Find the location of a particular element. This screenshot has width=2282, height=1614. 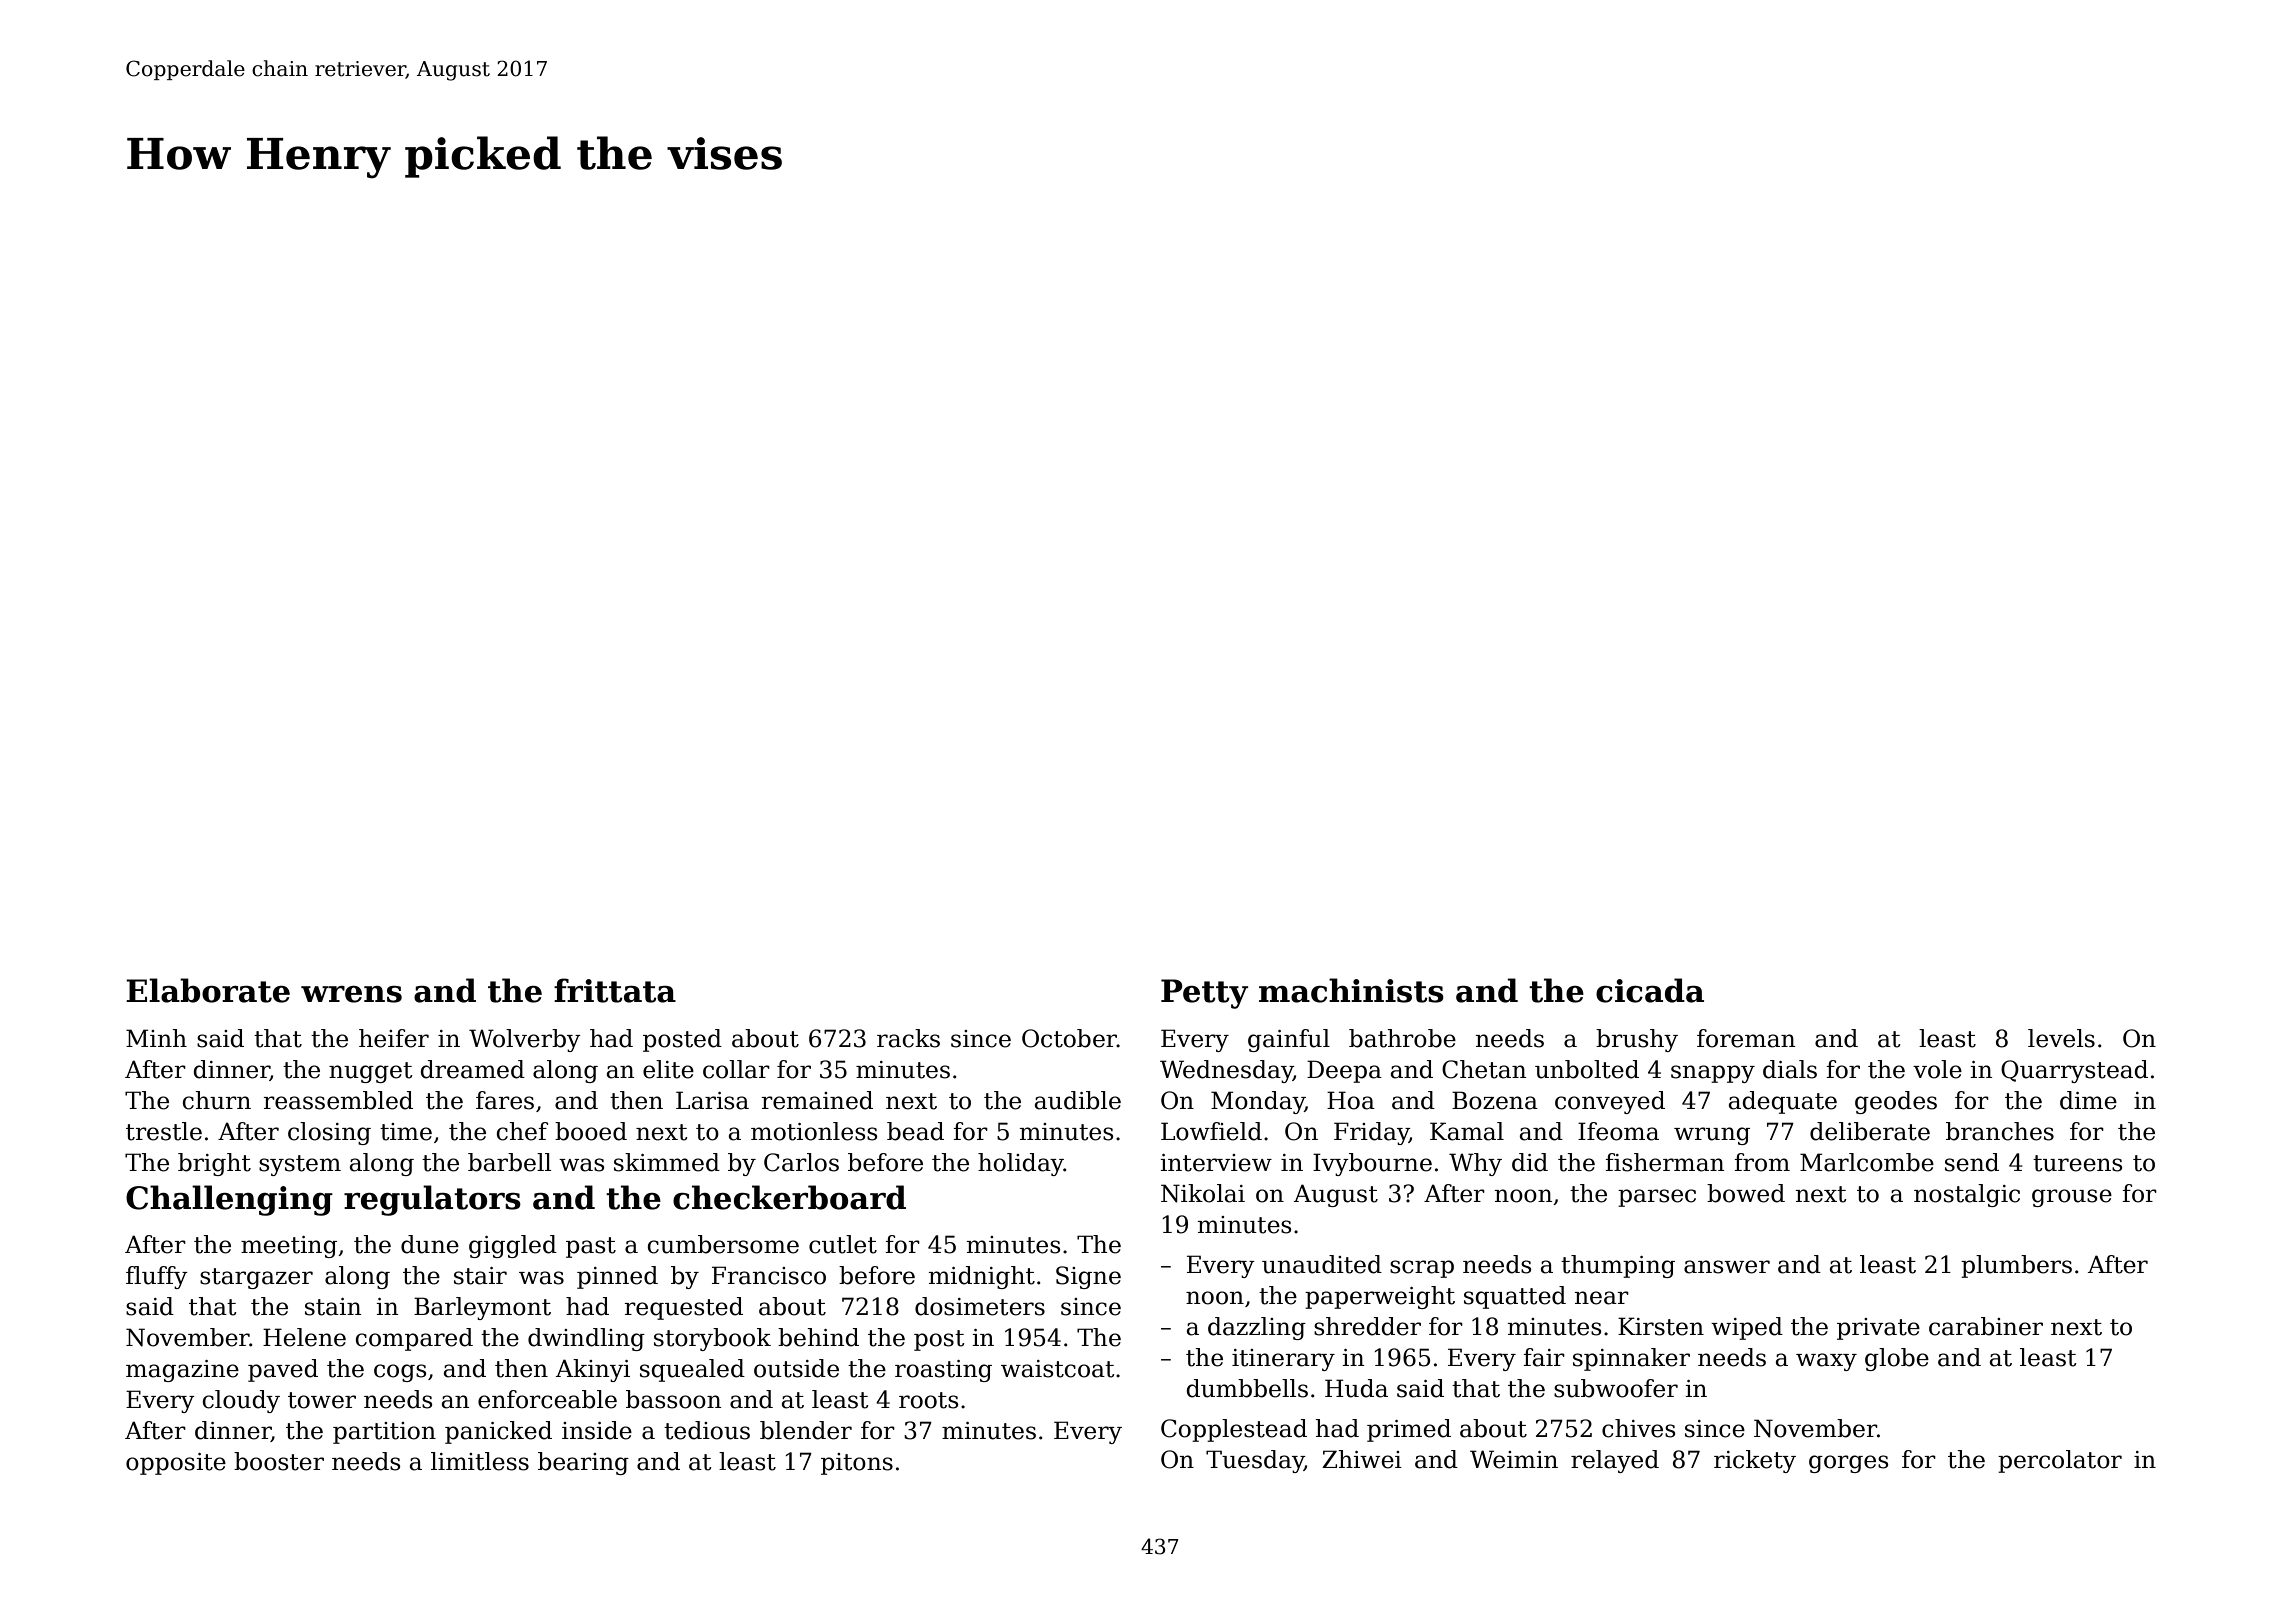

Elaborate is located at coordinates (208, 990).
